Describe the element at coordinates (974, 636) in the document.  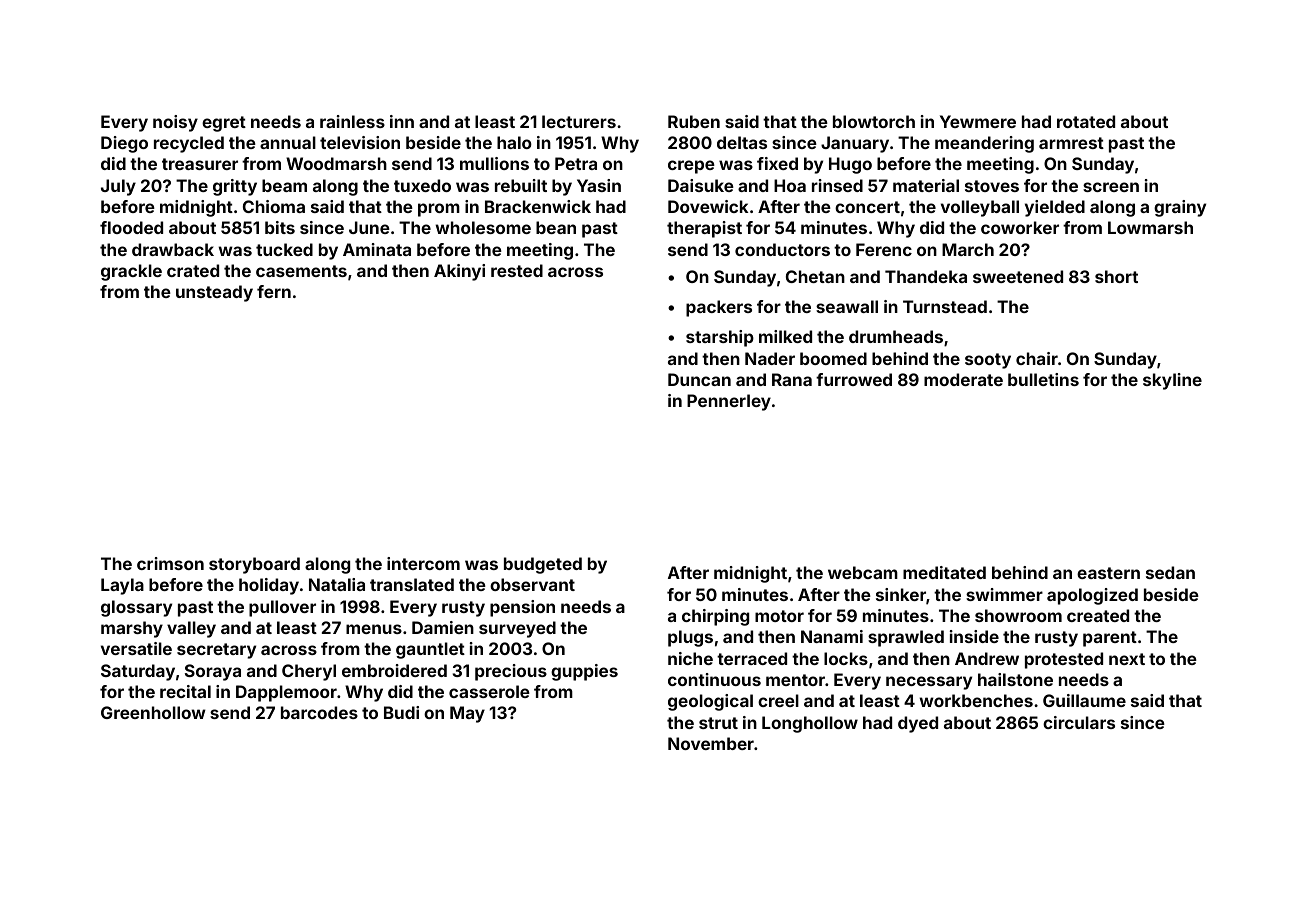
I see `inside` at that location.
